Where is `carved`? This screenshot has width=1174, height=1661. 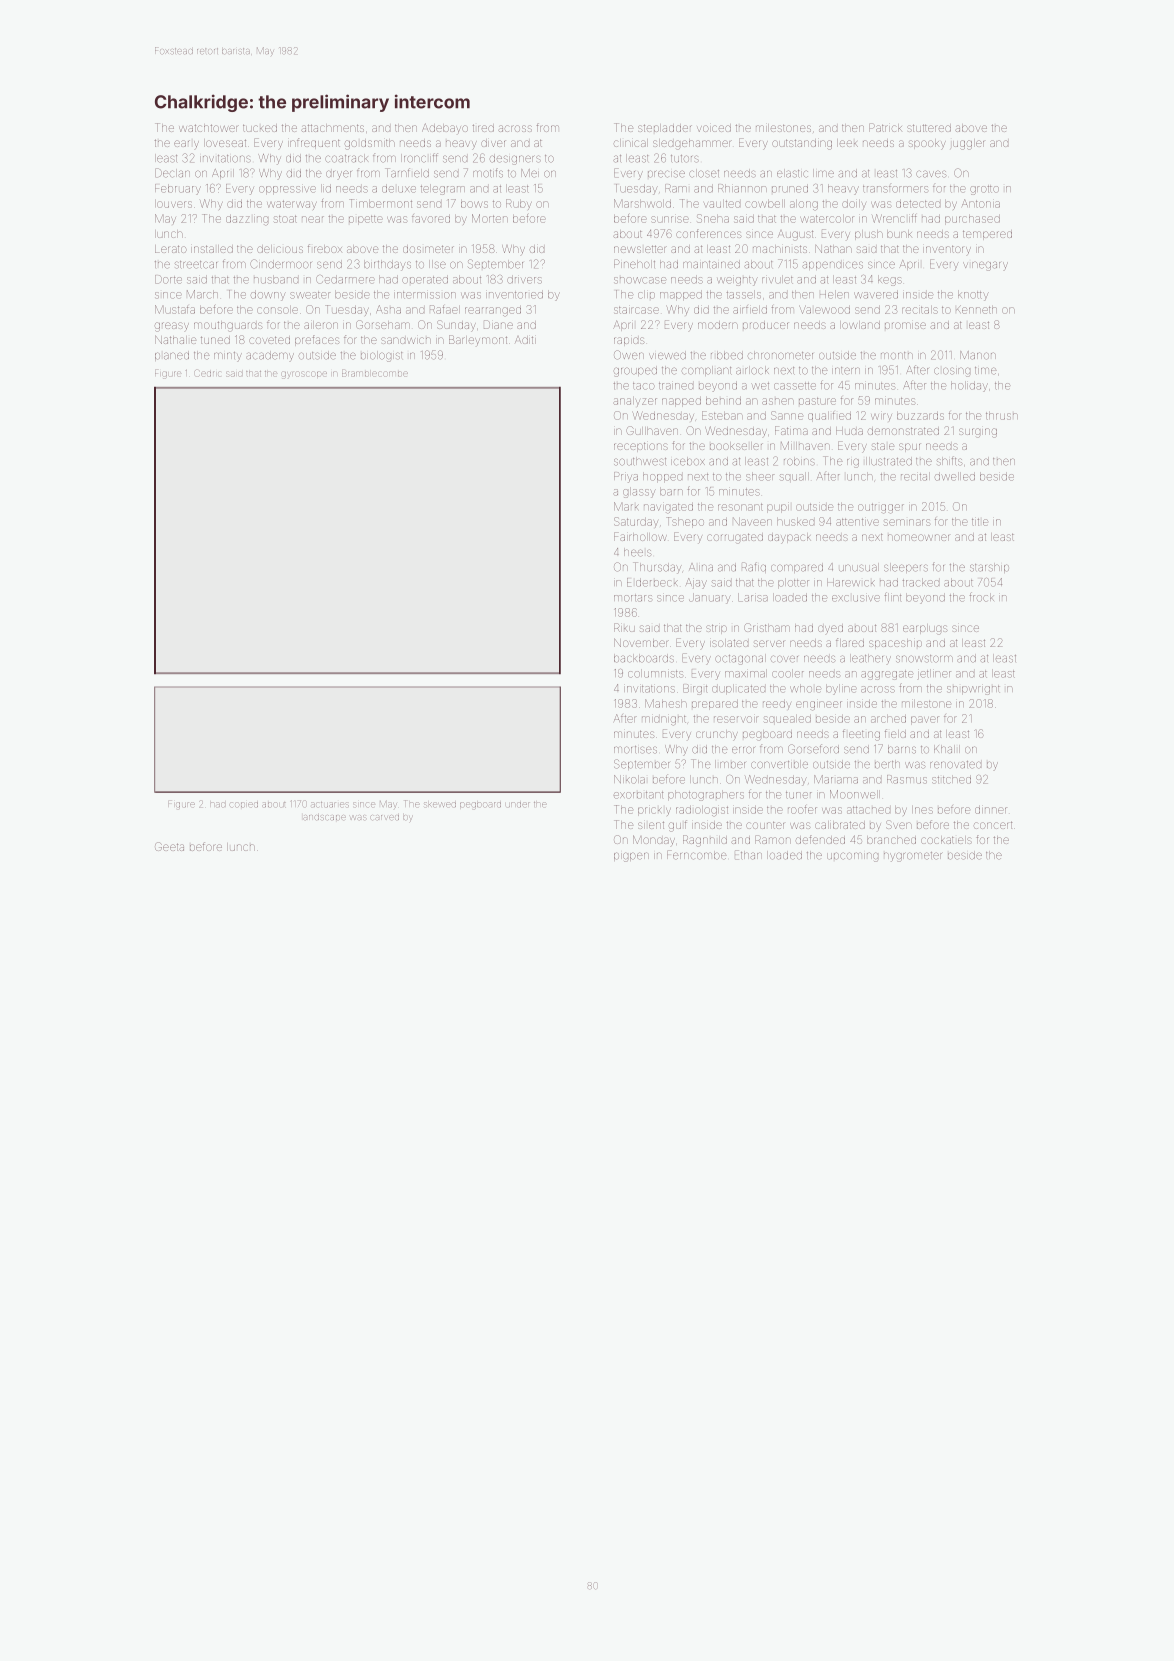
carved is located at coordinates (385, 817).
